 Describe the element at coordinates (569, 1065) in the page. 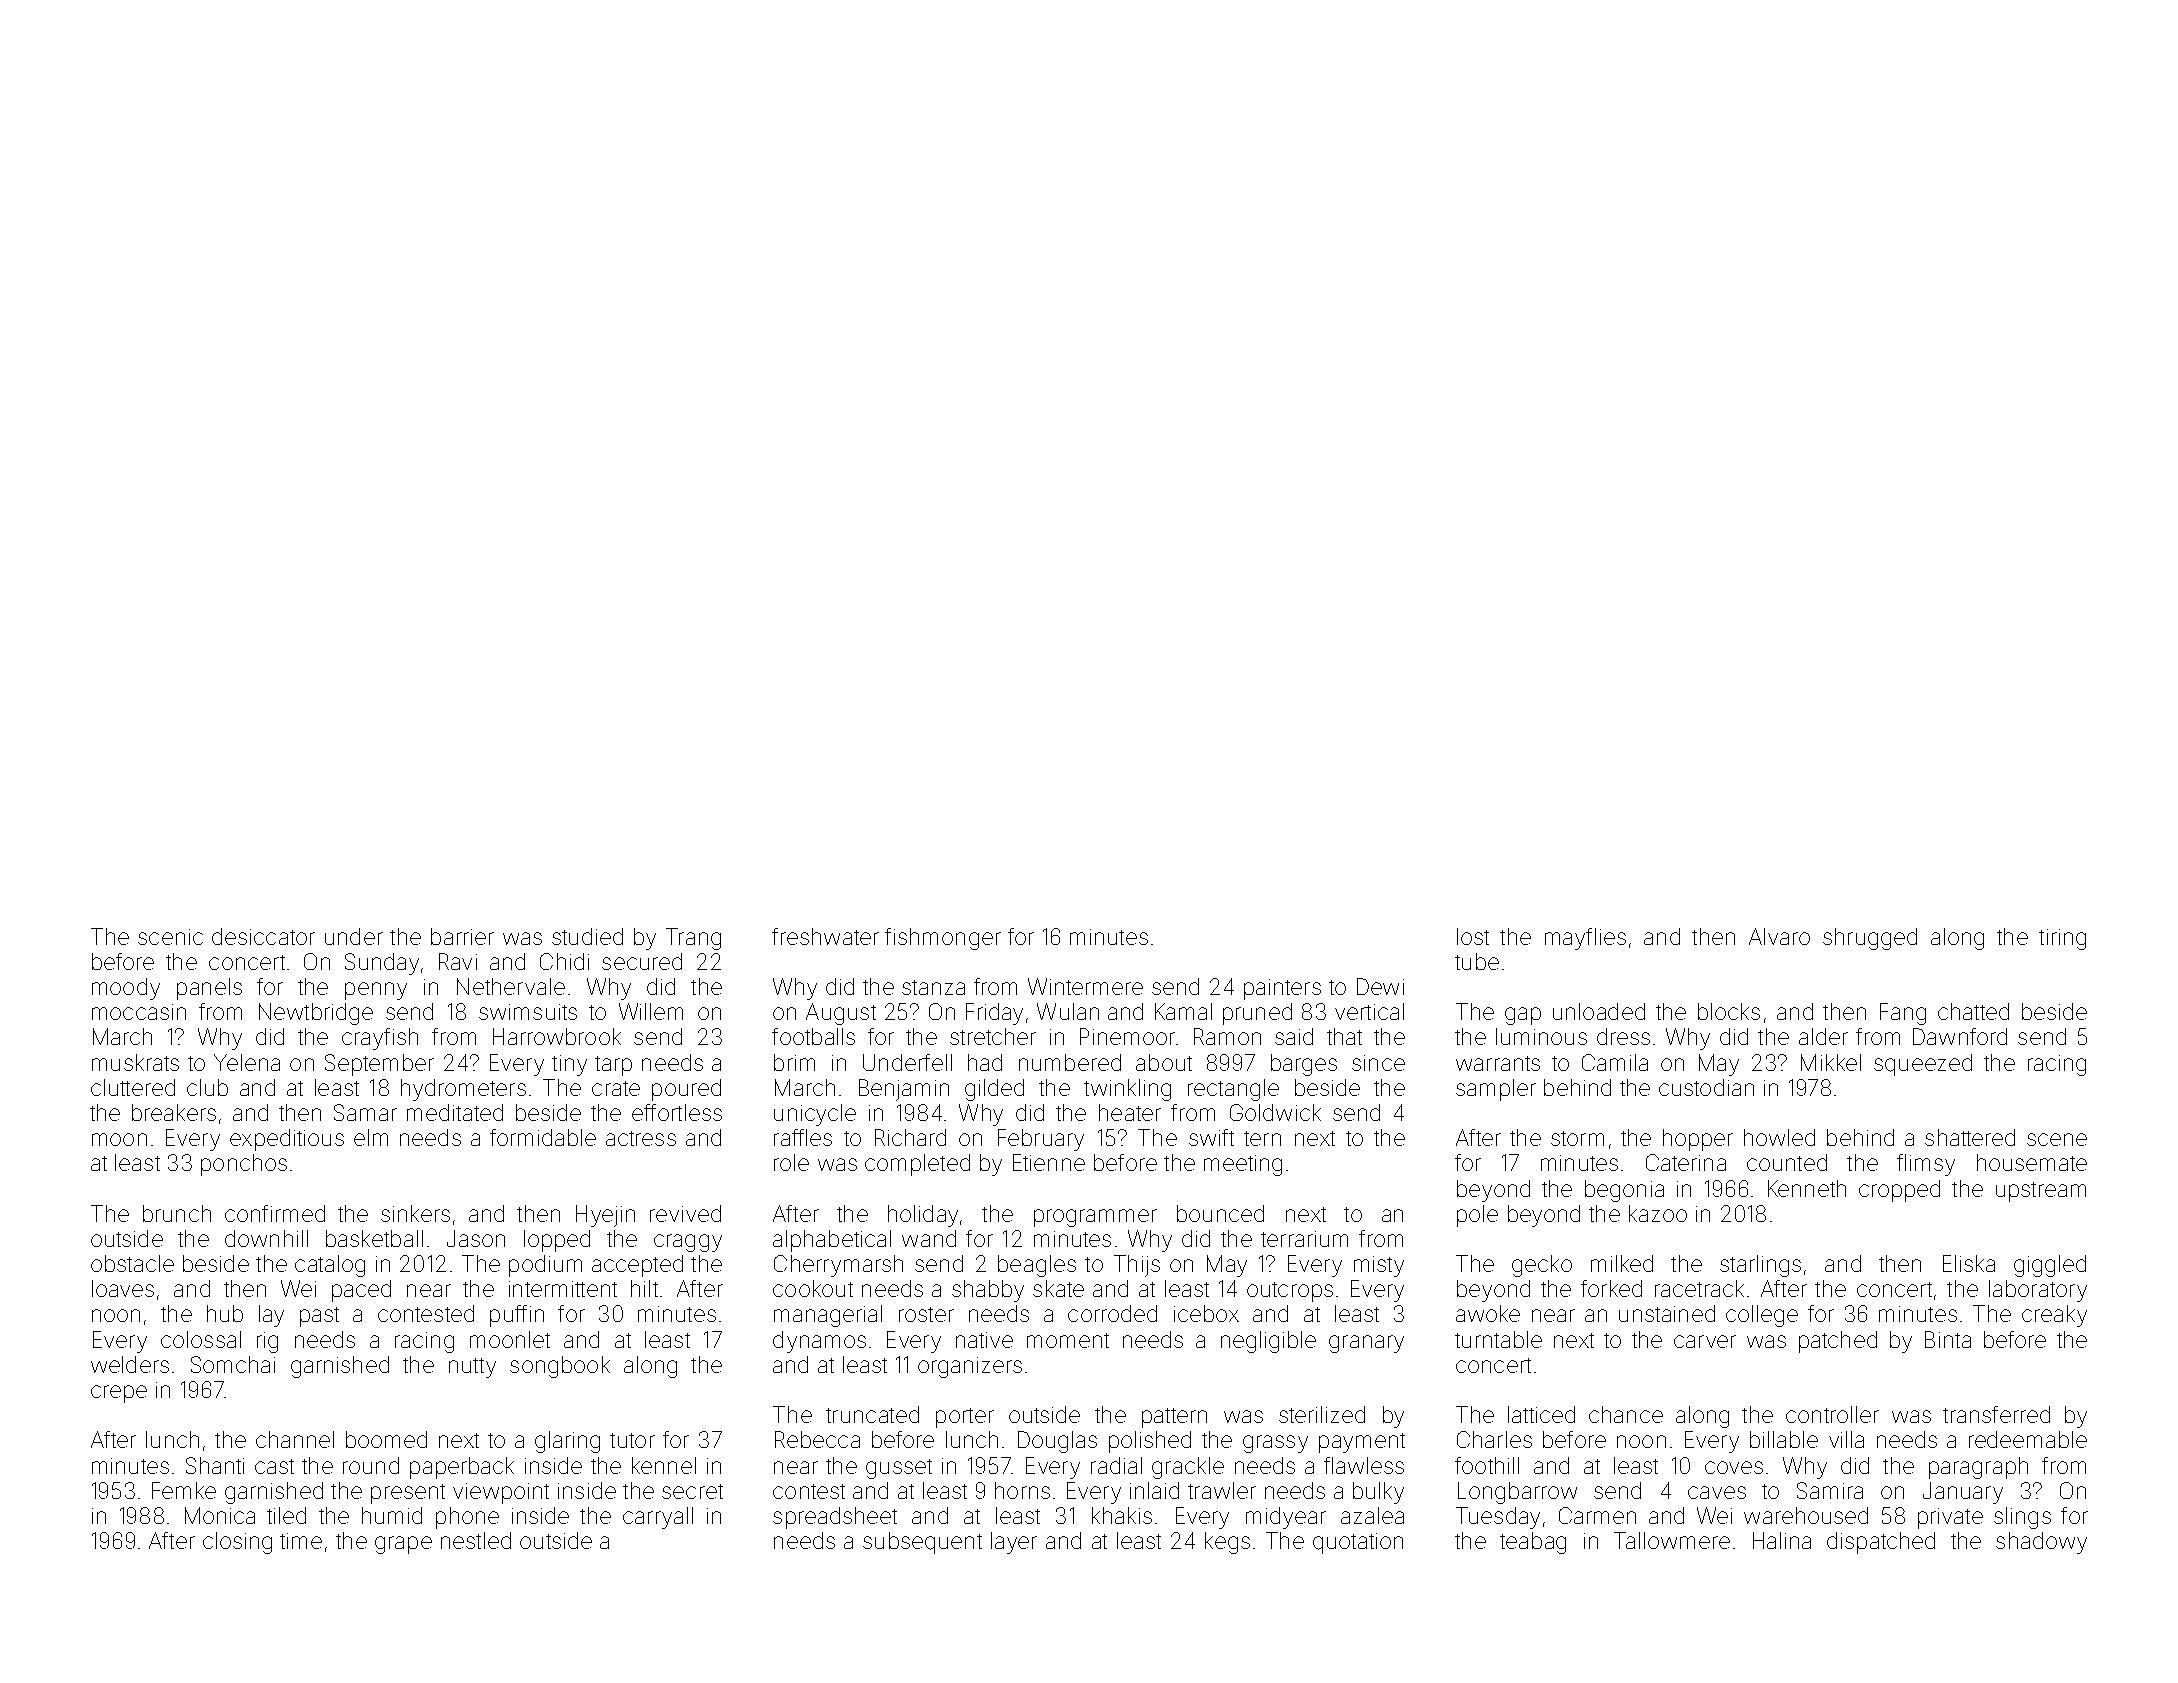

I see `tiny` at that location.
